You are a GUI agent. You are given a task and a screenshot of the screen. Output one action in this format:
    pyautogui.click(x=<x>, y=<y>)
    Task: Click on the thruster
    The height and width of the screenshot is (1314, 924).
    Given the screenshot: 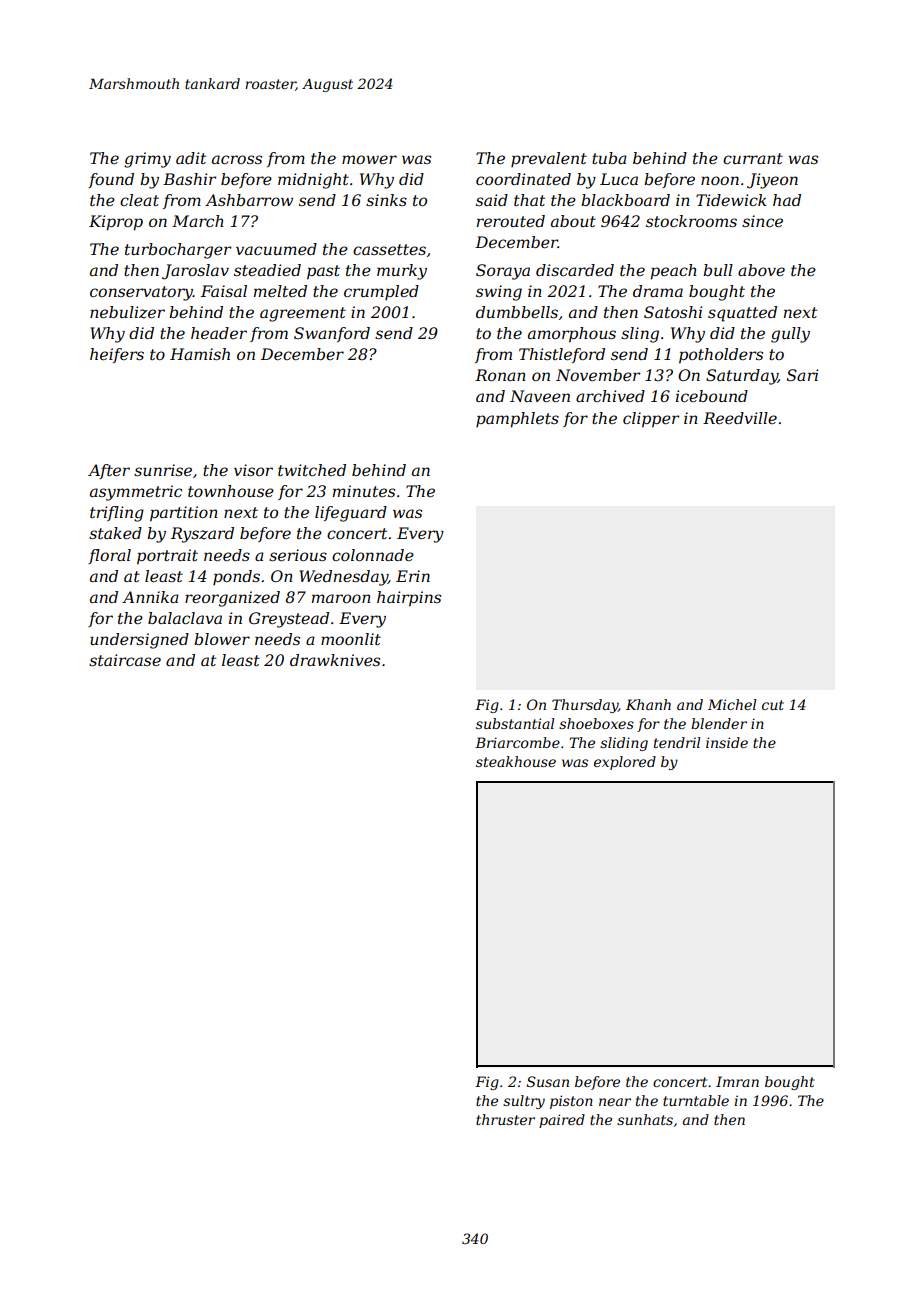 What is the action you would take?
    pyautogui.click(x=505, y=1119)
